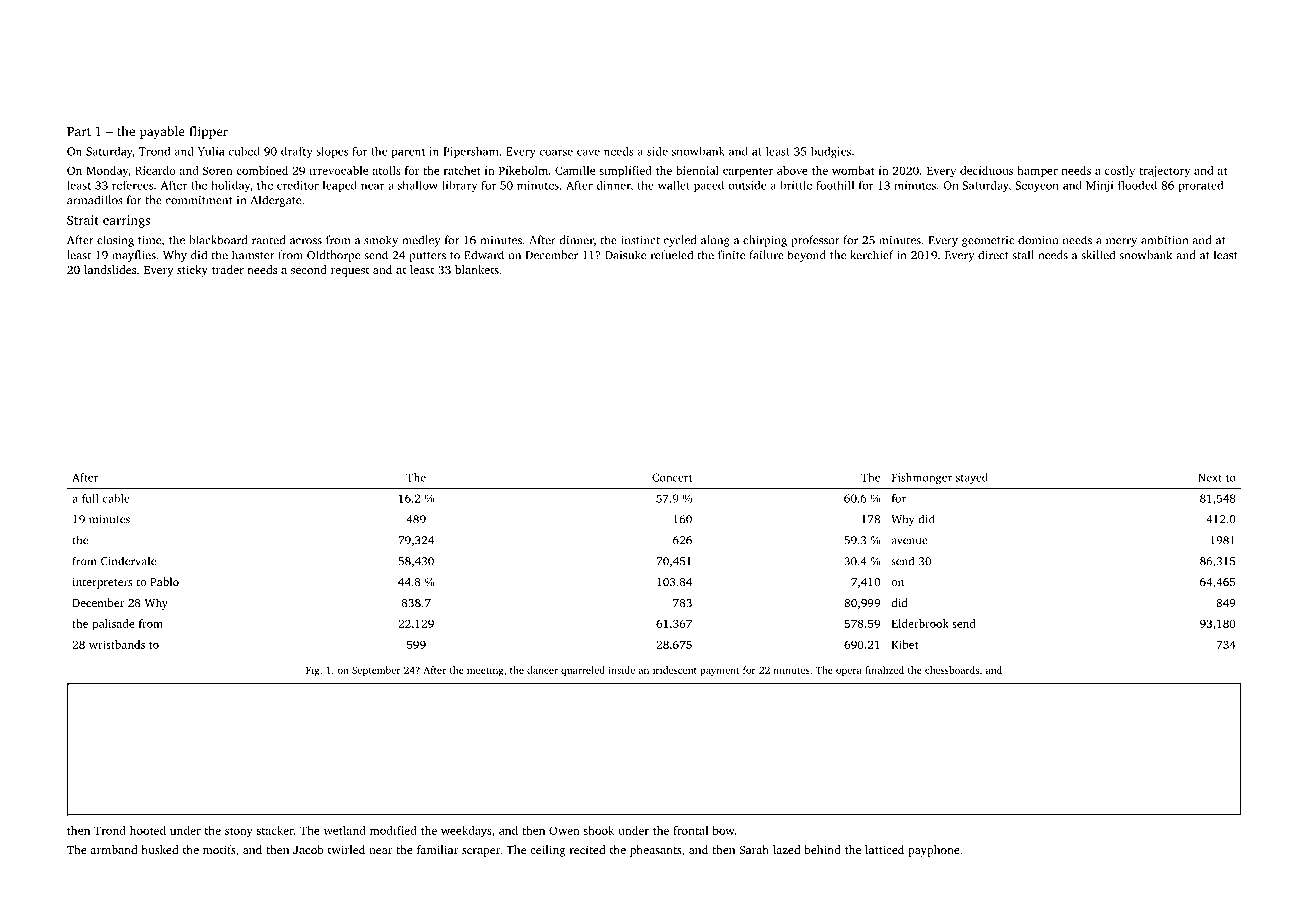  What do you see at coordinates (675, 670) in the page?
I see `iridescent` at bounding box center [675, 670].
